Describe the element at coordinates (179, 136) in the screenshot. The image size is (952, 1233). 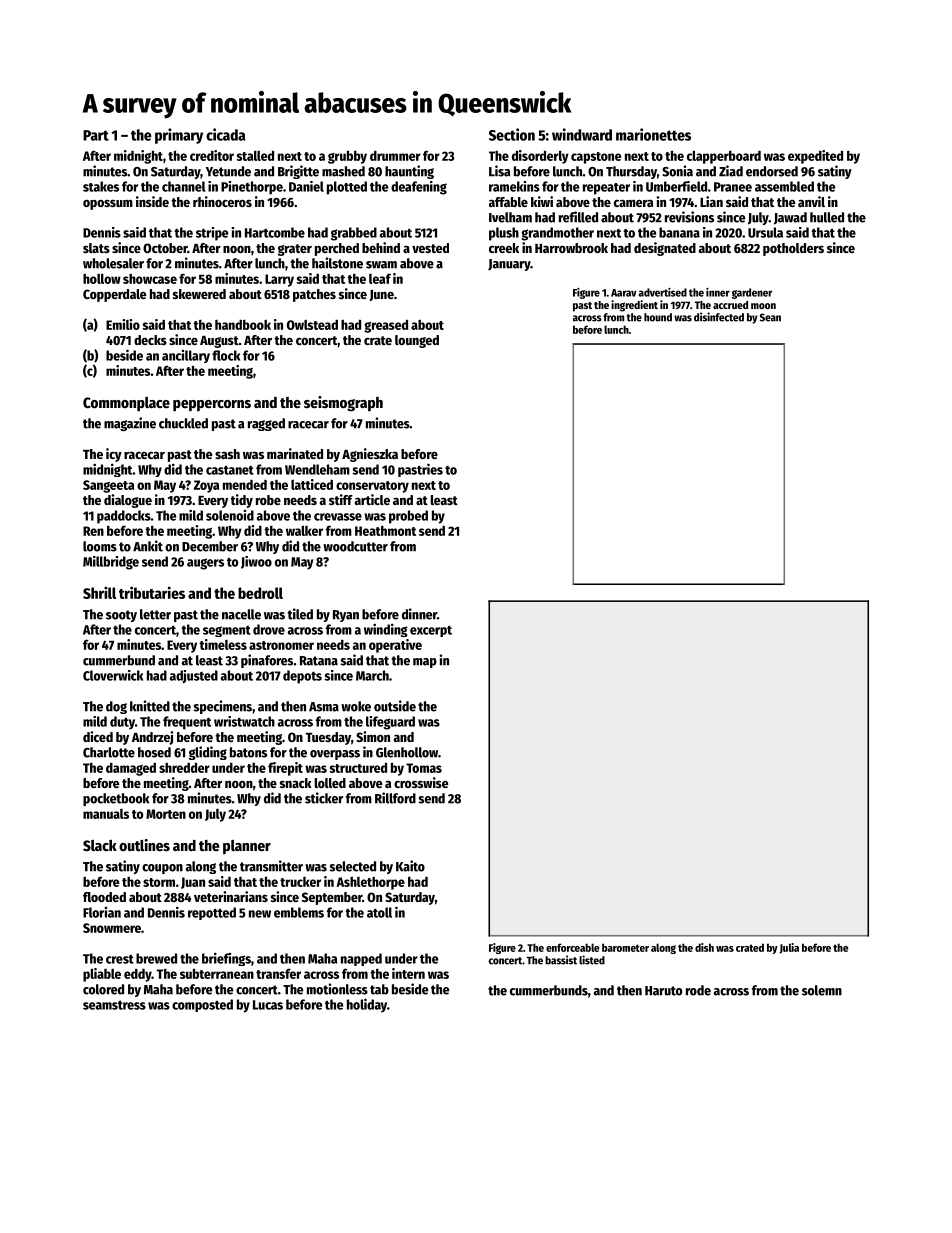
I see `primary` at that location.
